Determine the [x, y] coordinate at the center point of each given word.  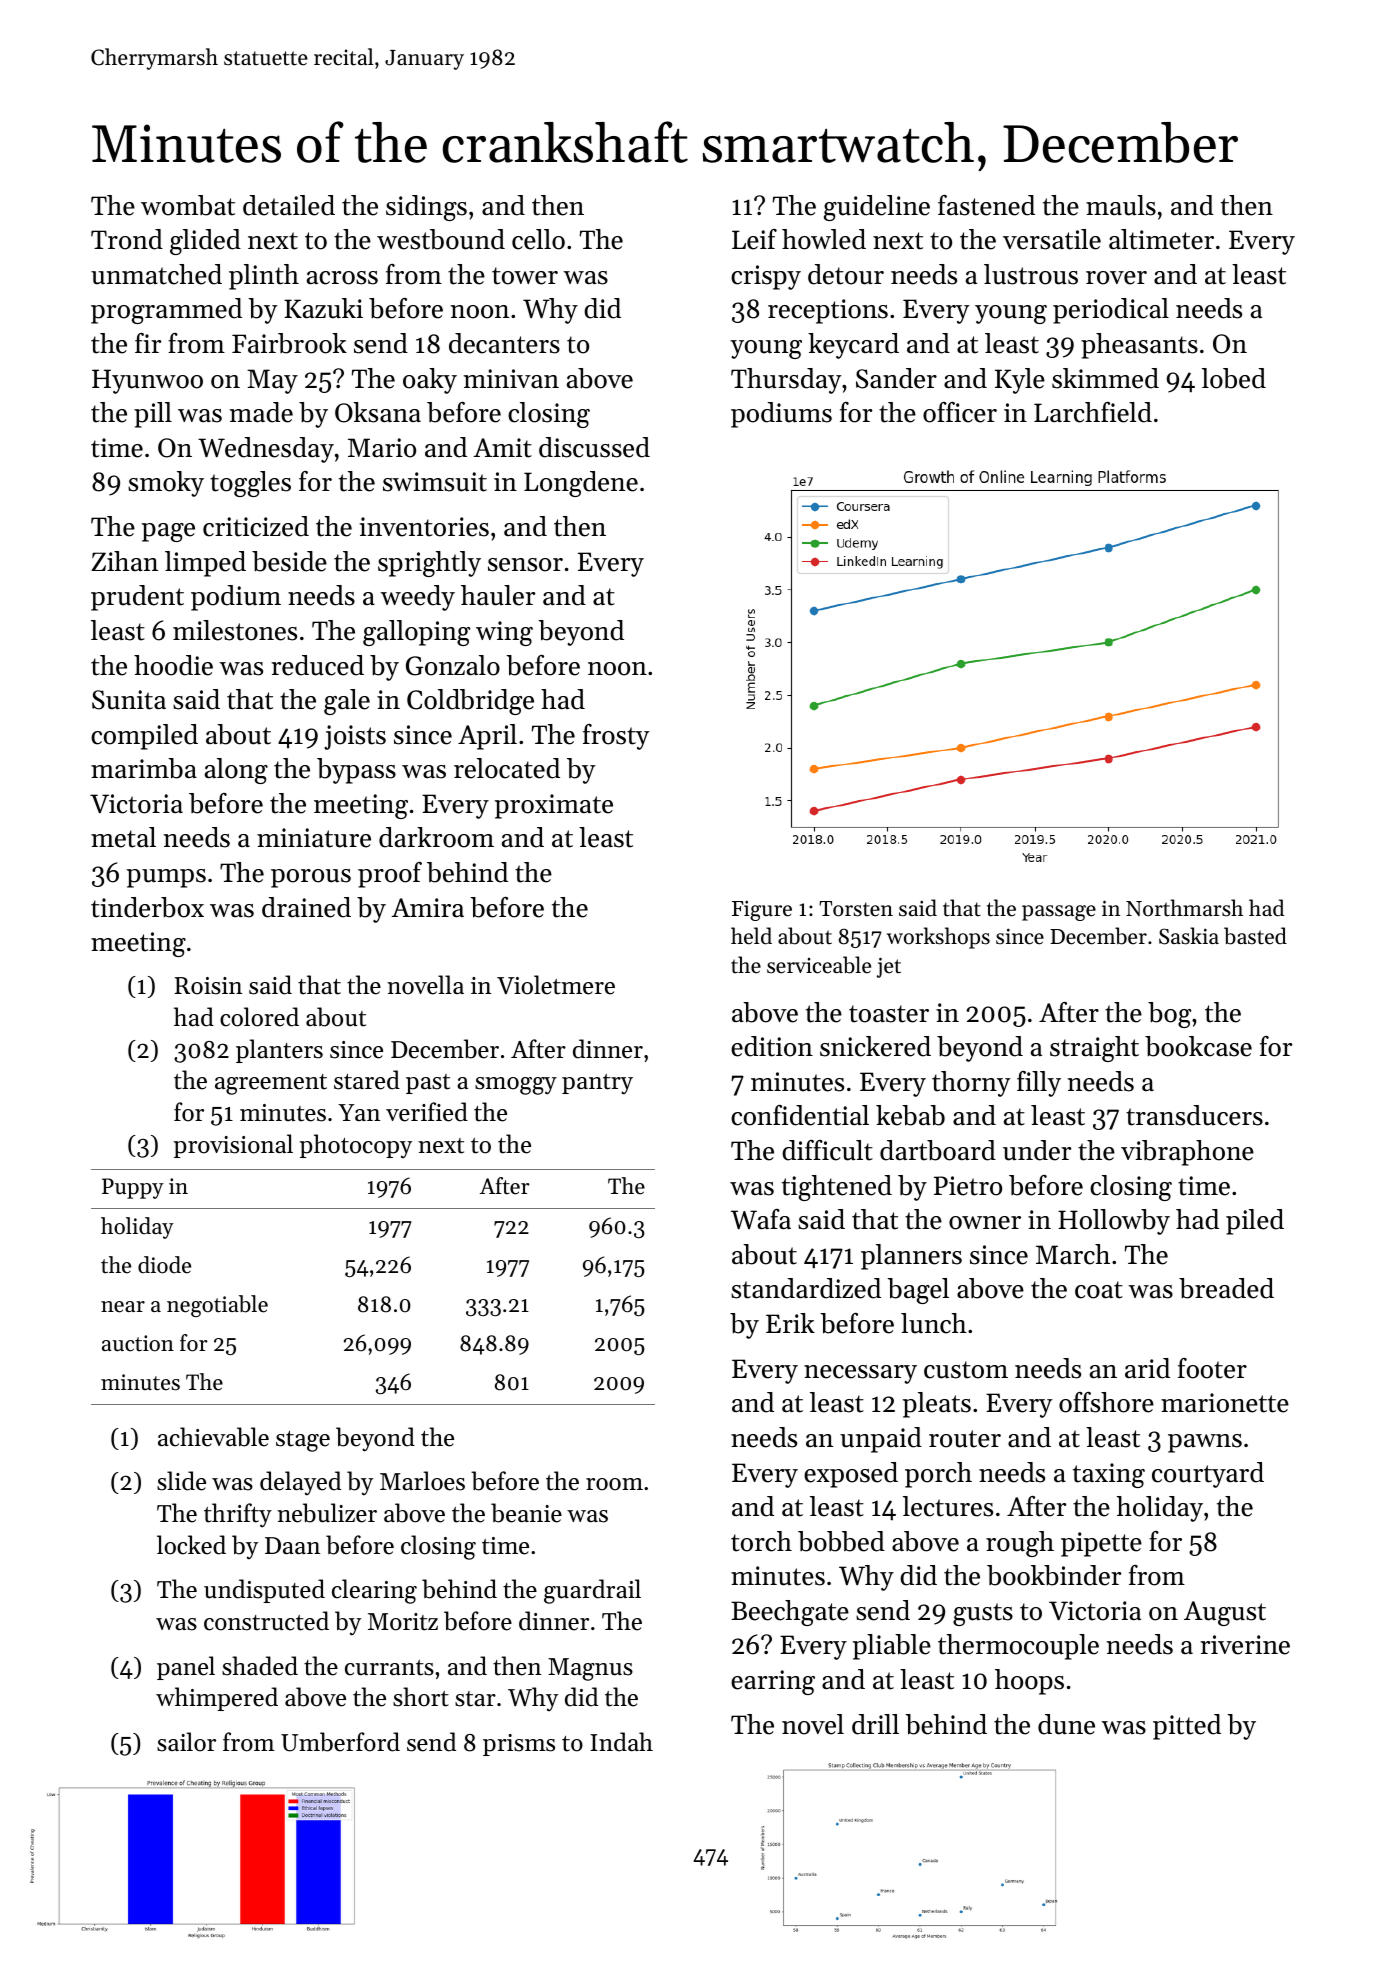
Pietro [968, 1186]
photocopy [356, 1146]
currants [389, 1668]
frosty [616, 737]
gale [347, 702]
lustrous [1031, 274]
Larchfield [1093, 412]
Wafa [761, 1219]
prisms [519, 1745]
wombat [188, 205]
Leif [754, 239]
